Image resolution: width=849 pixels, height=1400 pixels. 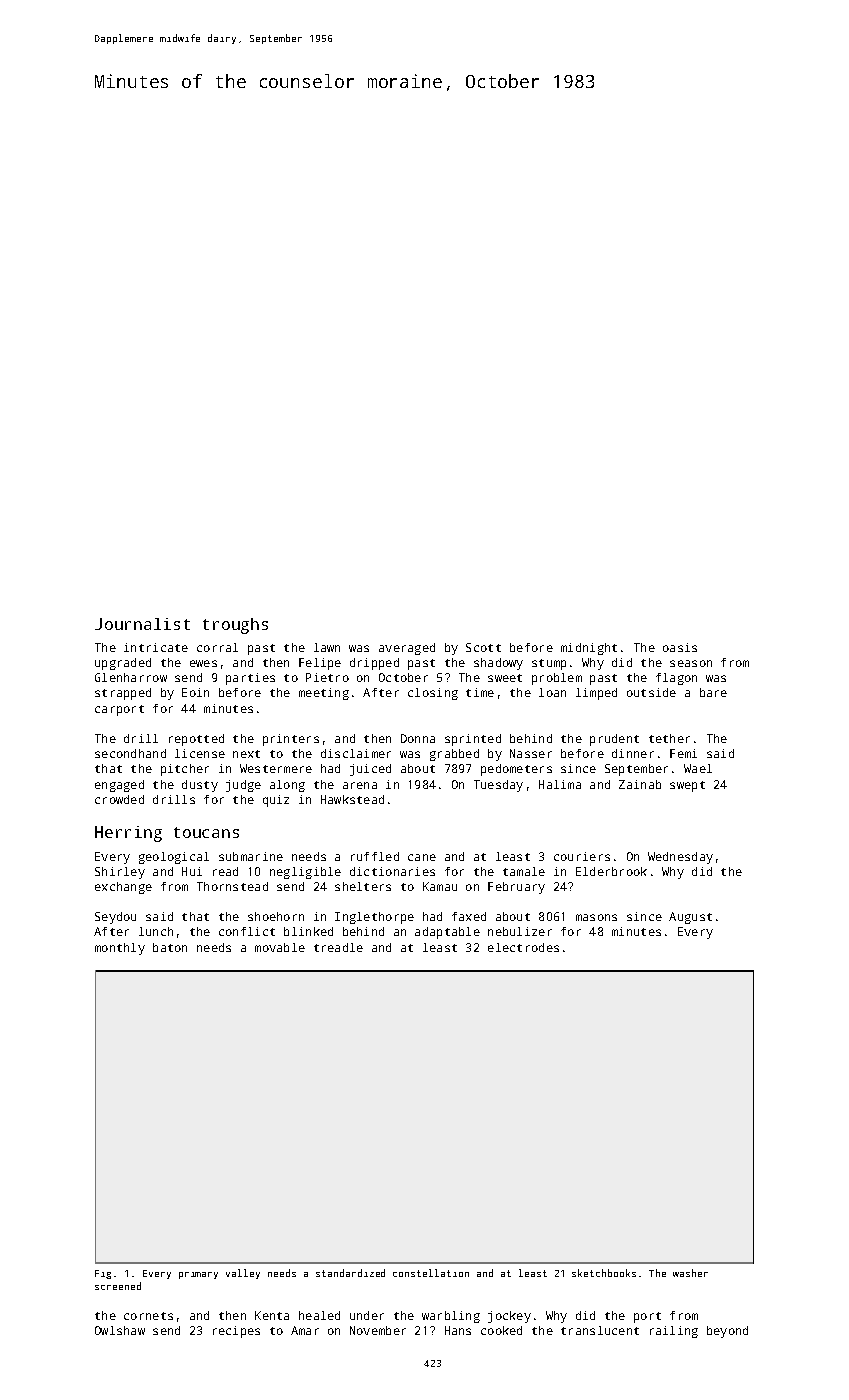 I want to click on recipes, so click(x=236, y=1332).
